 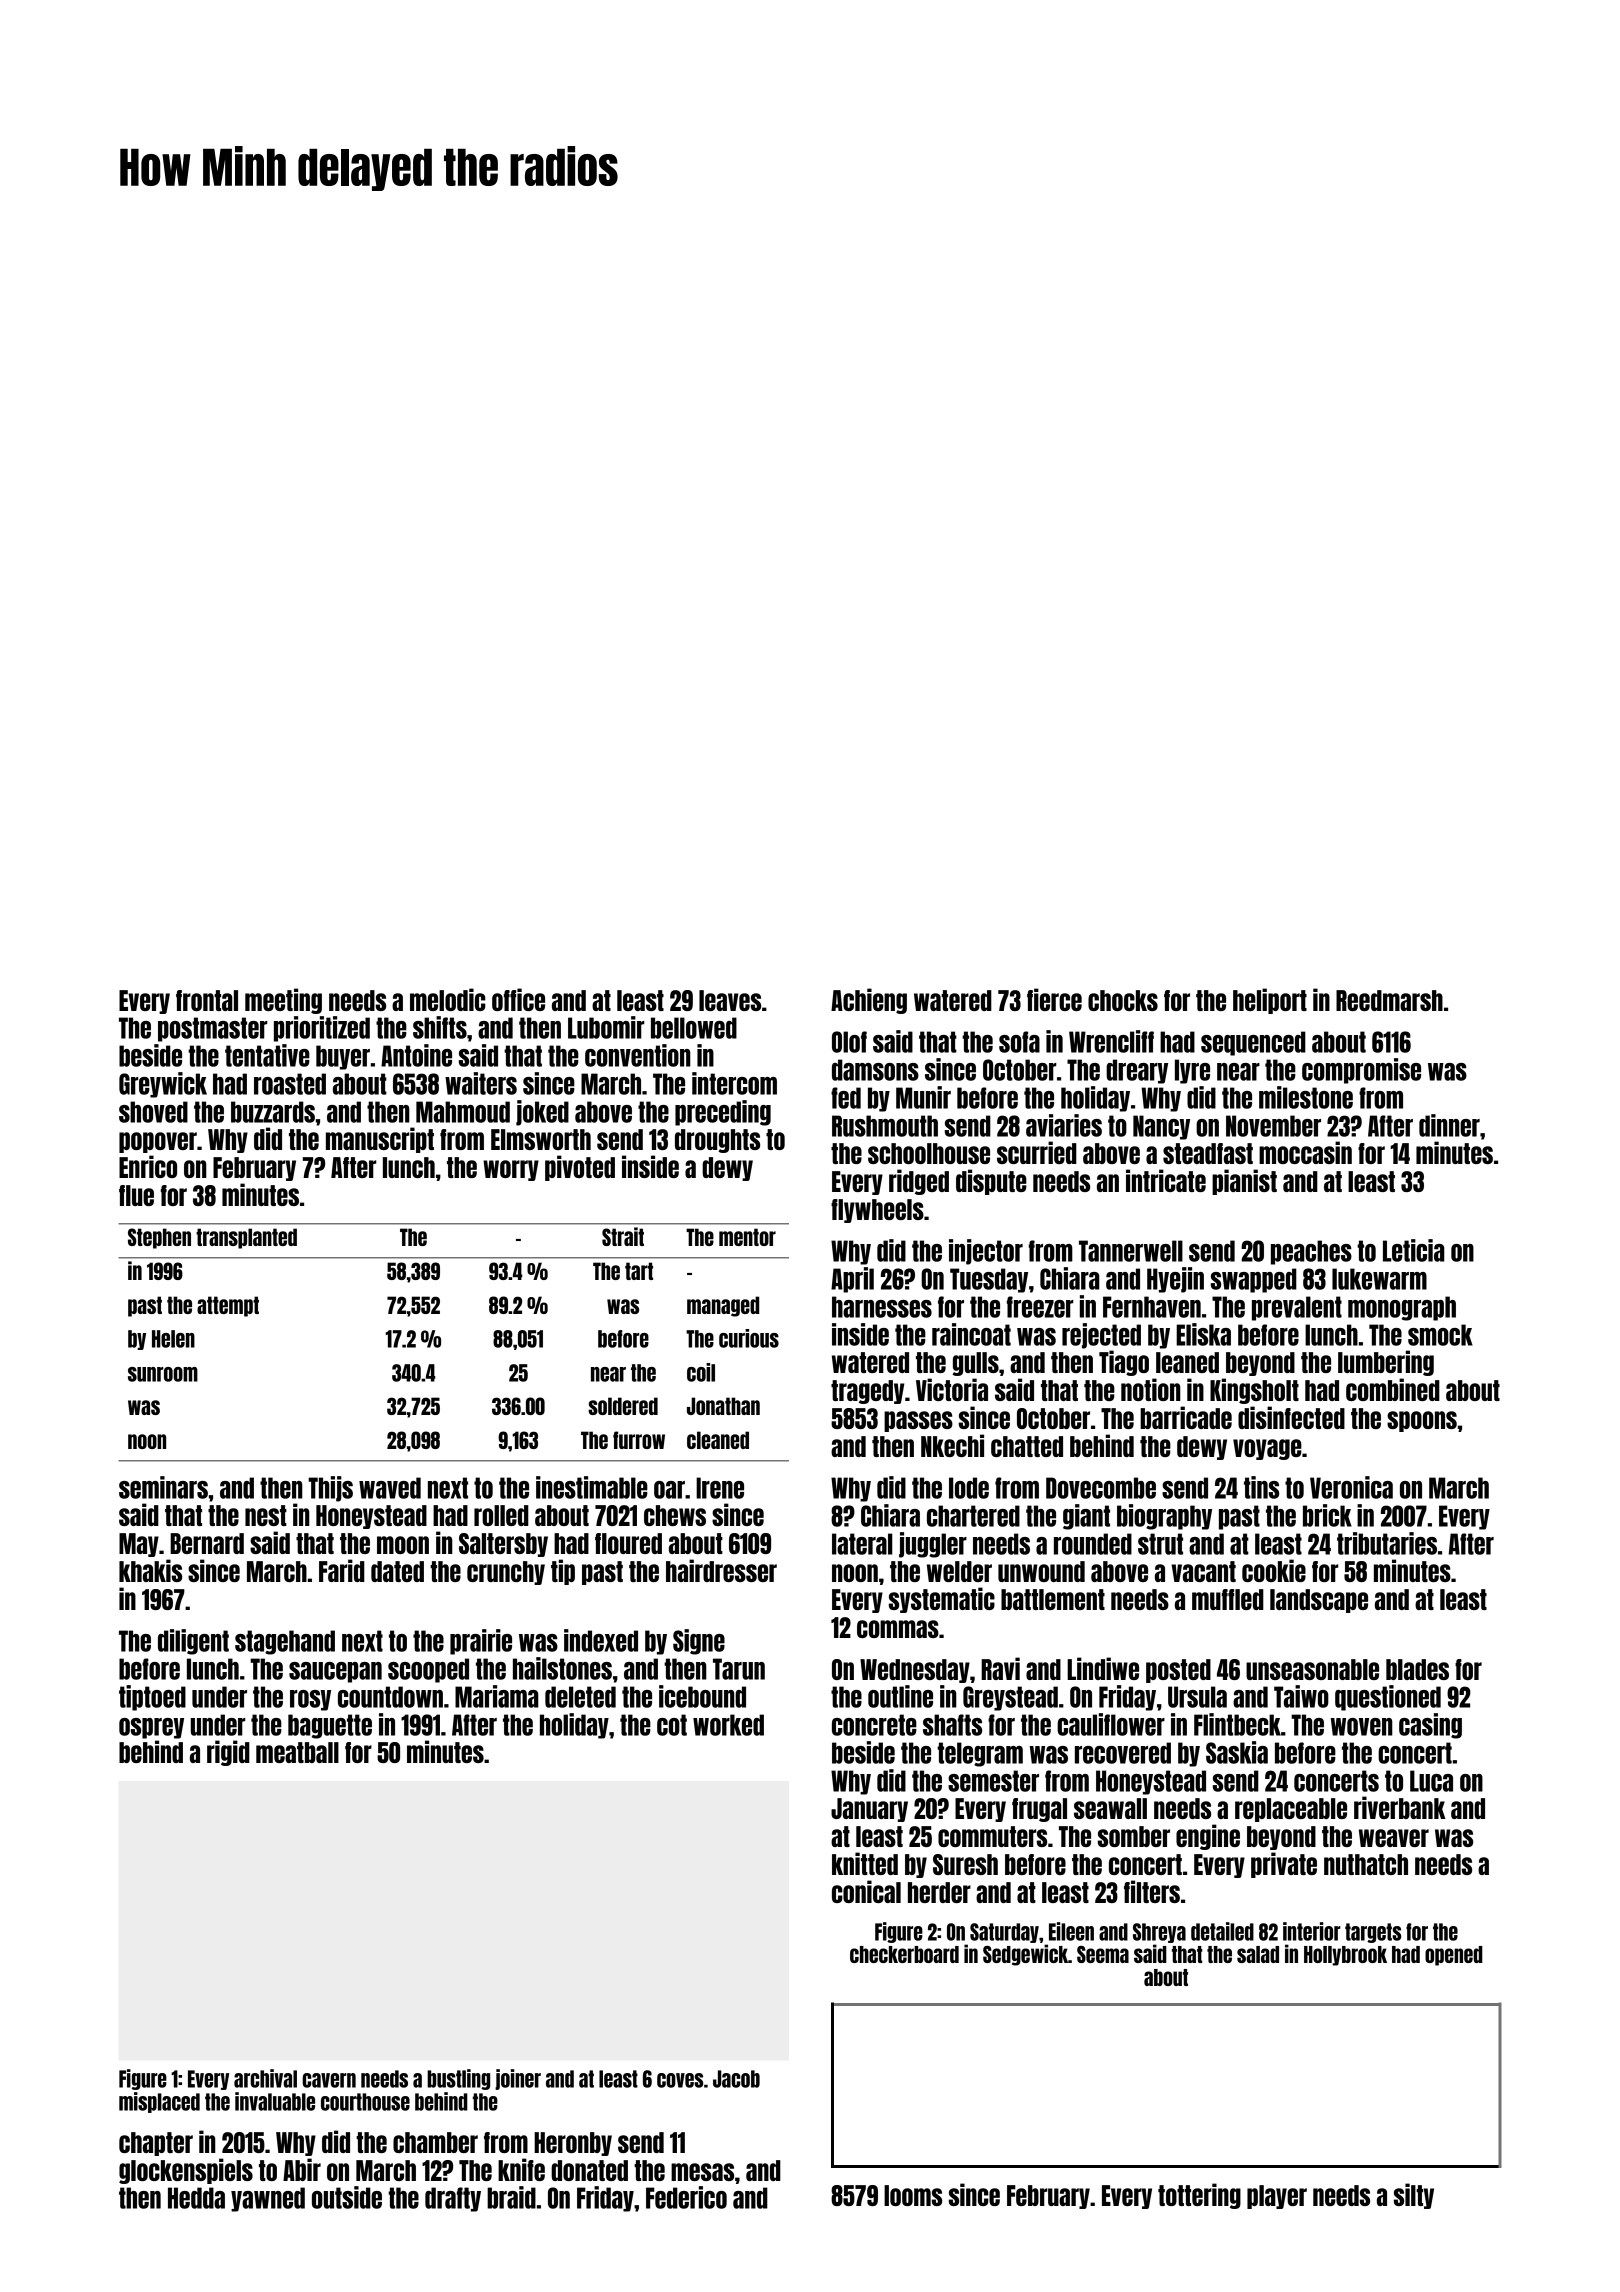 What do you see at coordinates (497, 1696) in the image?
I see `Mariama` at bounding box center [497, 1696].
